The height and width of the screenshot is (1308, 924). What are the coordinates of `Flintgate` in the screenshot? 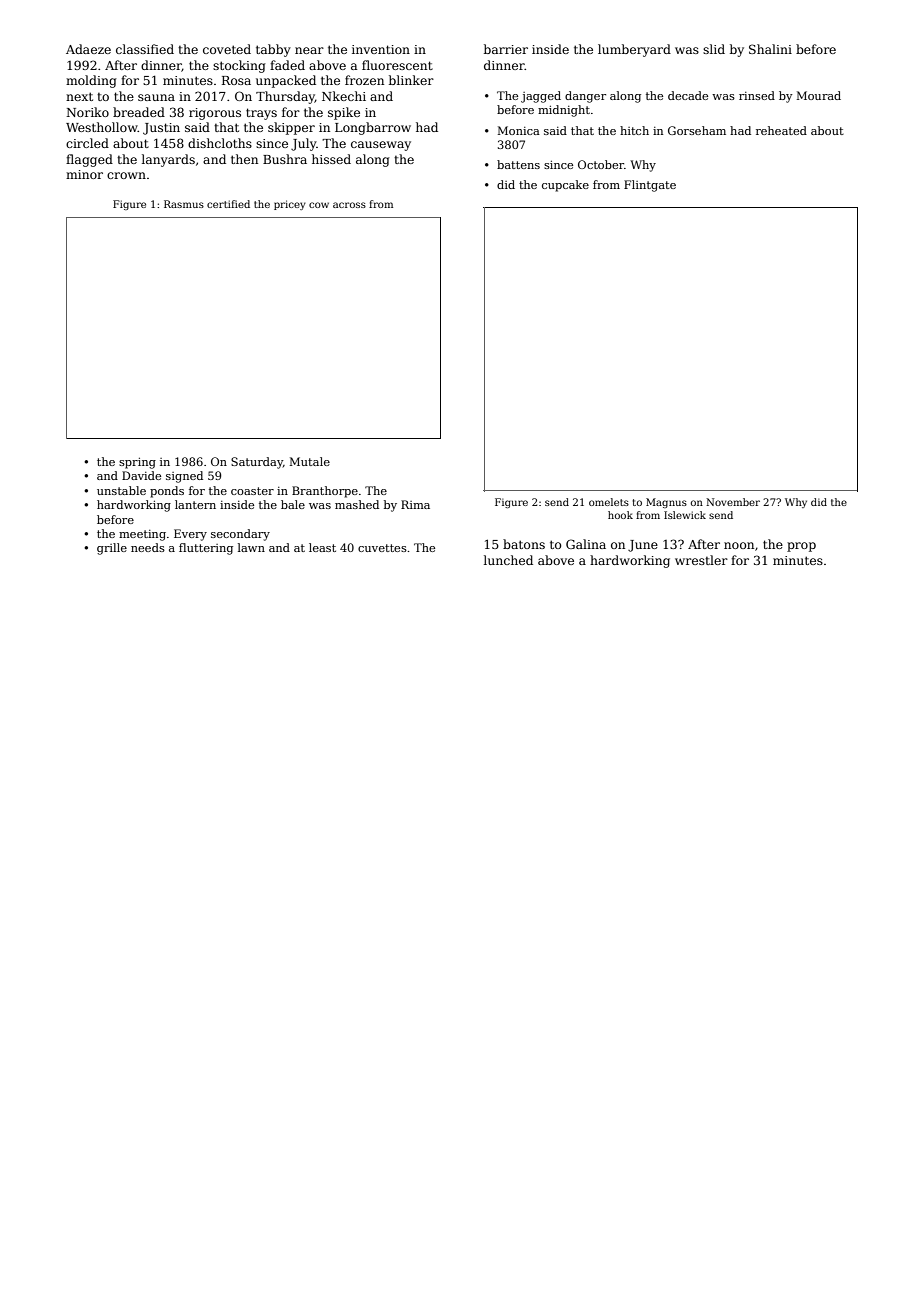 It's located at (650, 186).
